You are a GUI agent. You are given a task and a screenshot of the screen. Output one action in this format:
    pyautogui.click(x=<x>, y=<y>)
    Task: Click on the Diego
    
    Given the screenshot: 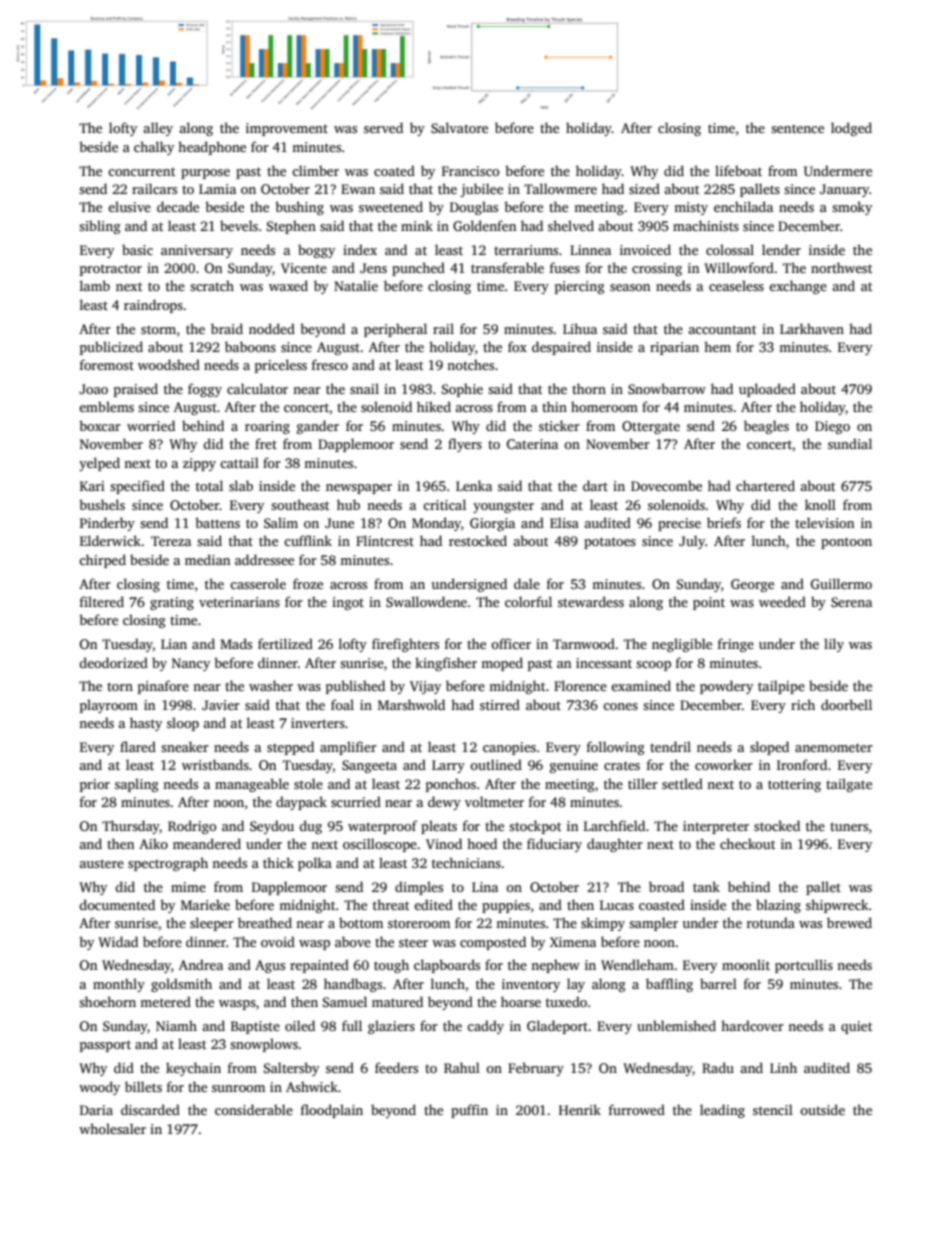 What is the action you would take?
    pyautogui.click(x=832, y=427)
